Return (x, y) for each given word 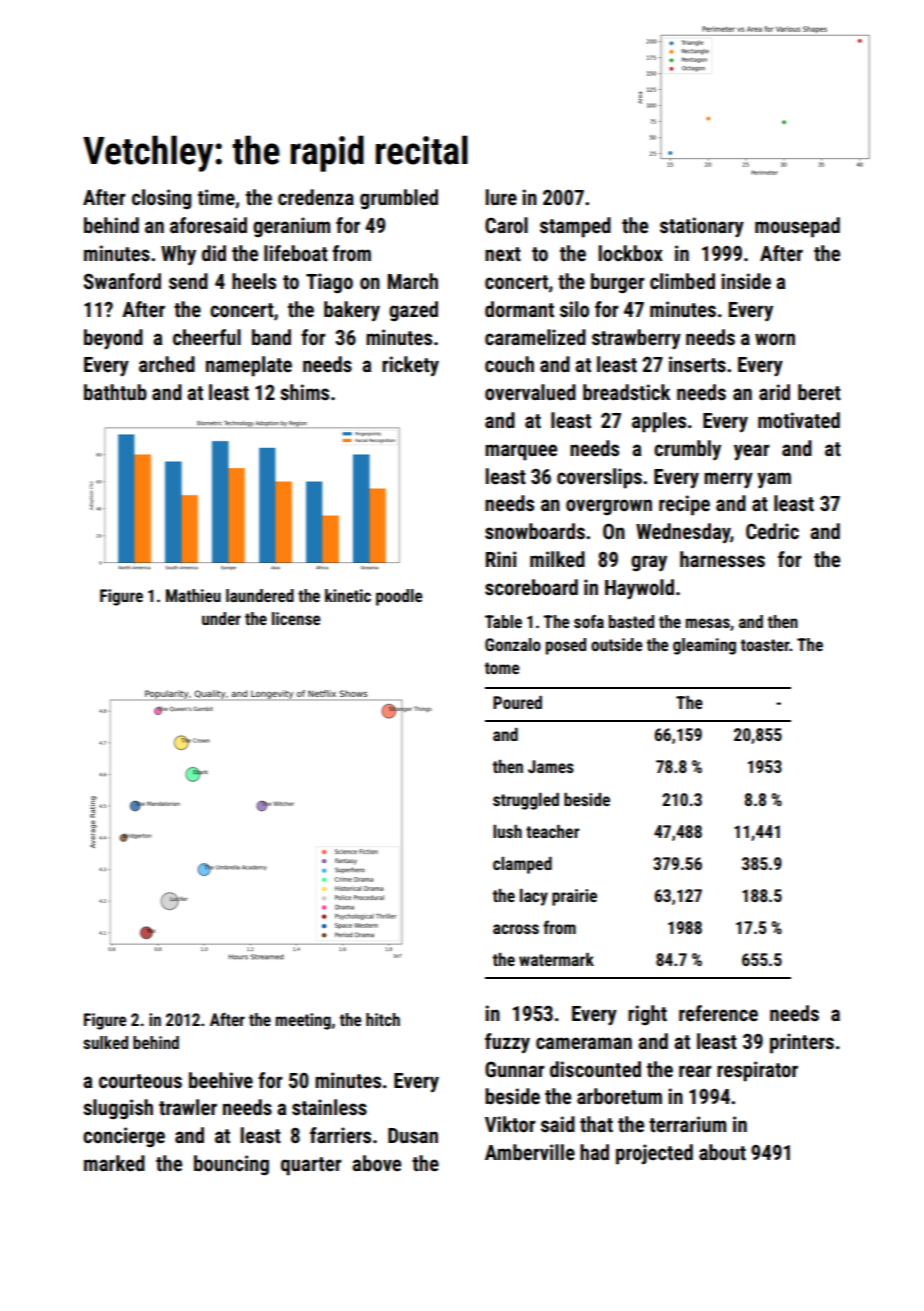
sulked (105, 1042)
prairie (574, 897)
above (376, 1163)
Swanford (122, 281)
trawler (188, 1107)
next (503, 254)
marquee (521, 452)
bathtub (115, 392)
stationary (702, 227)
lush (507, 831)
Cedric (772, 531)
